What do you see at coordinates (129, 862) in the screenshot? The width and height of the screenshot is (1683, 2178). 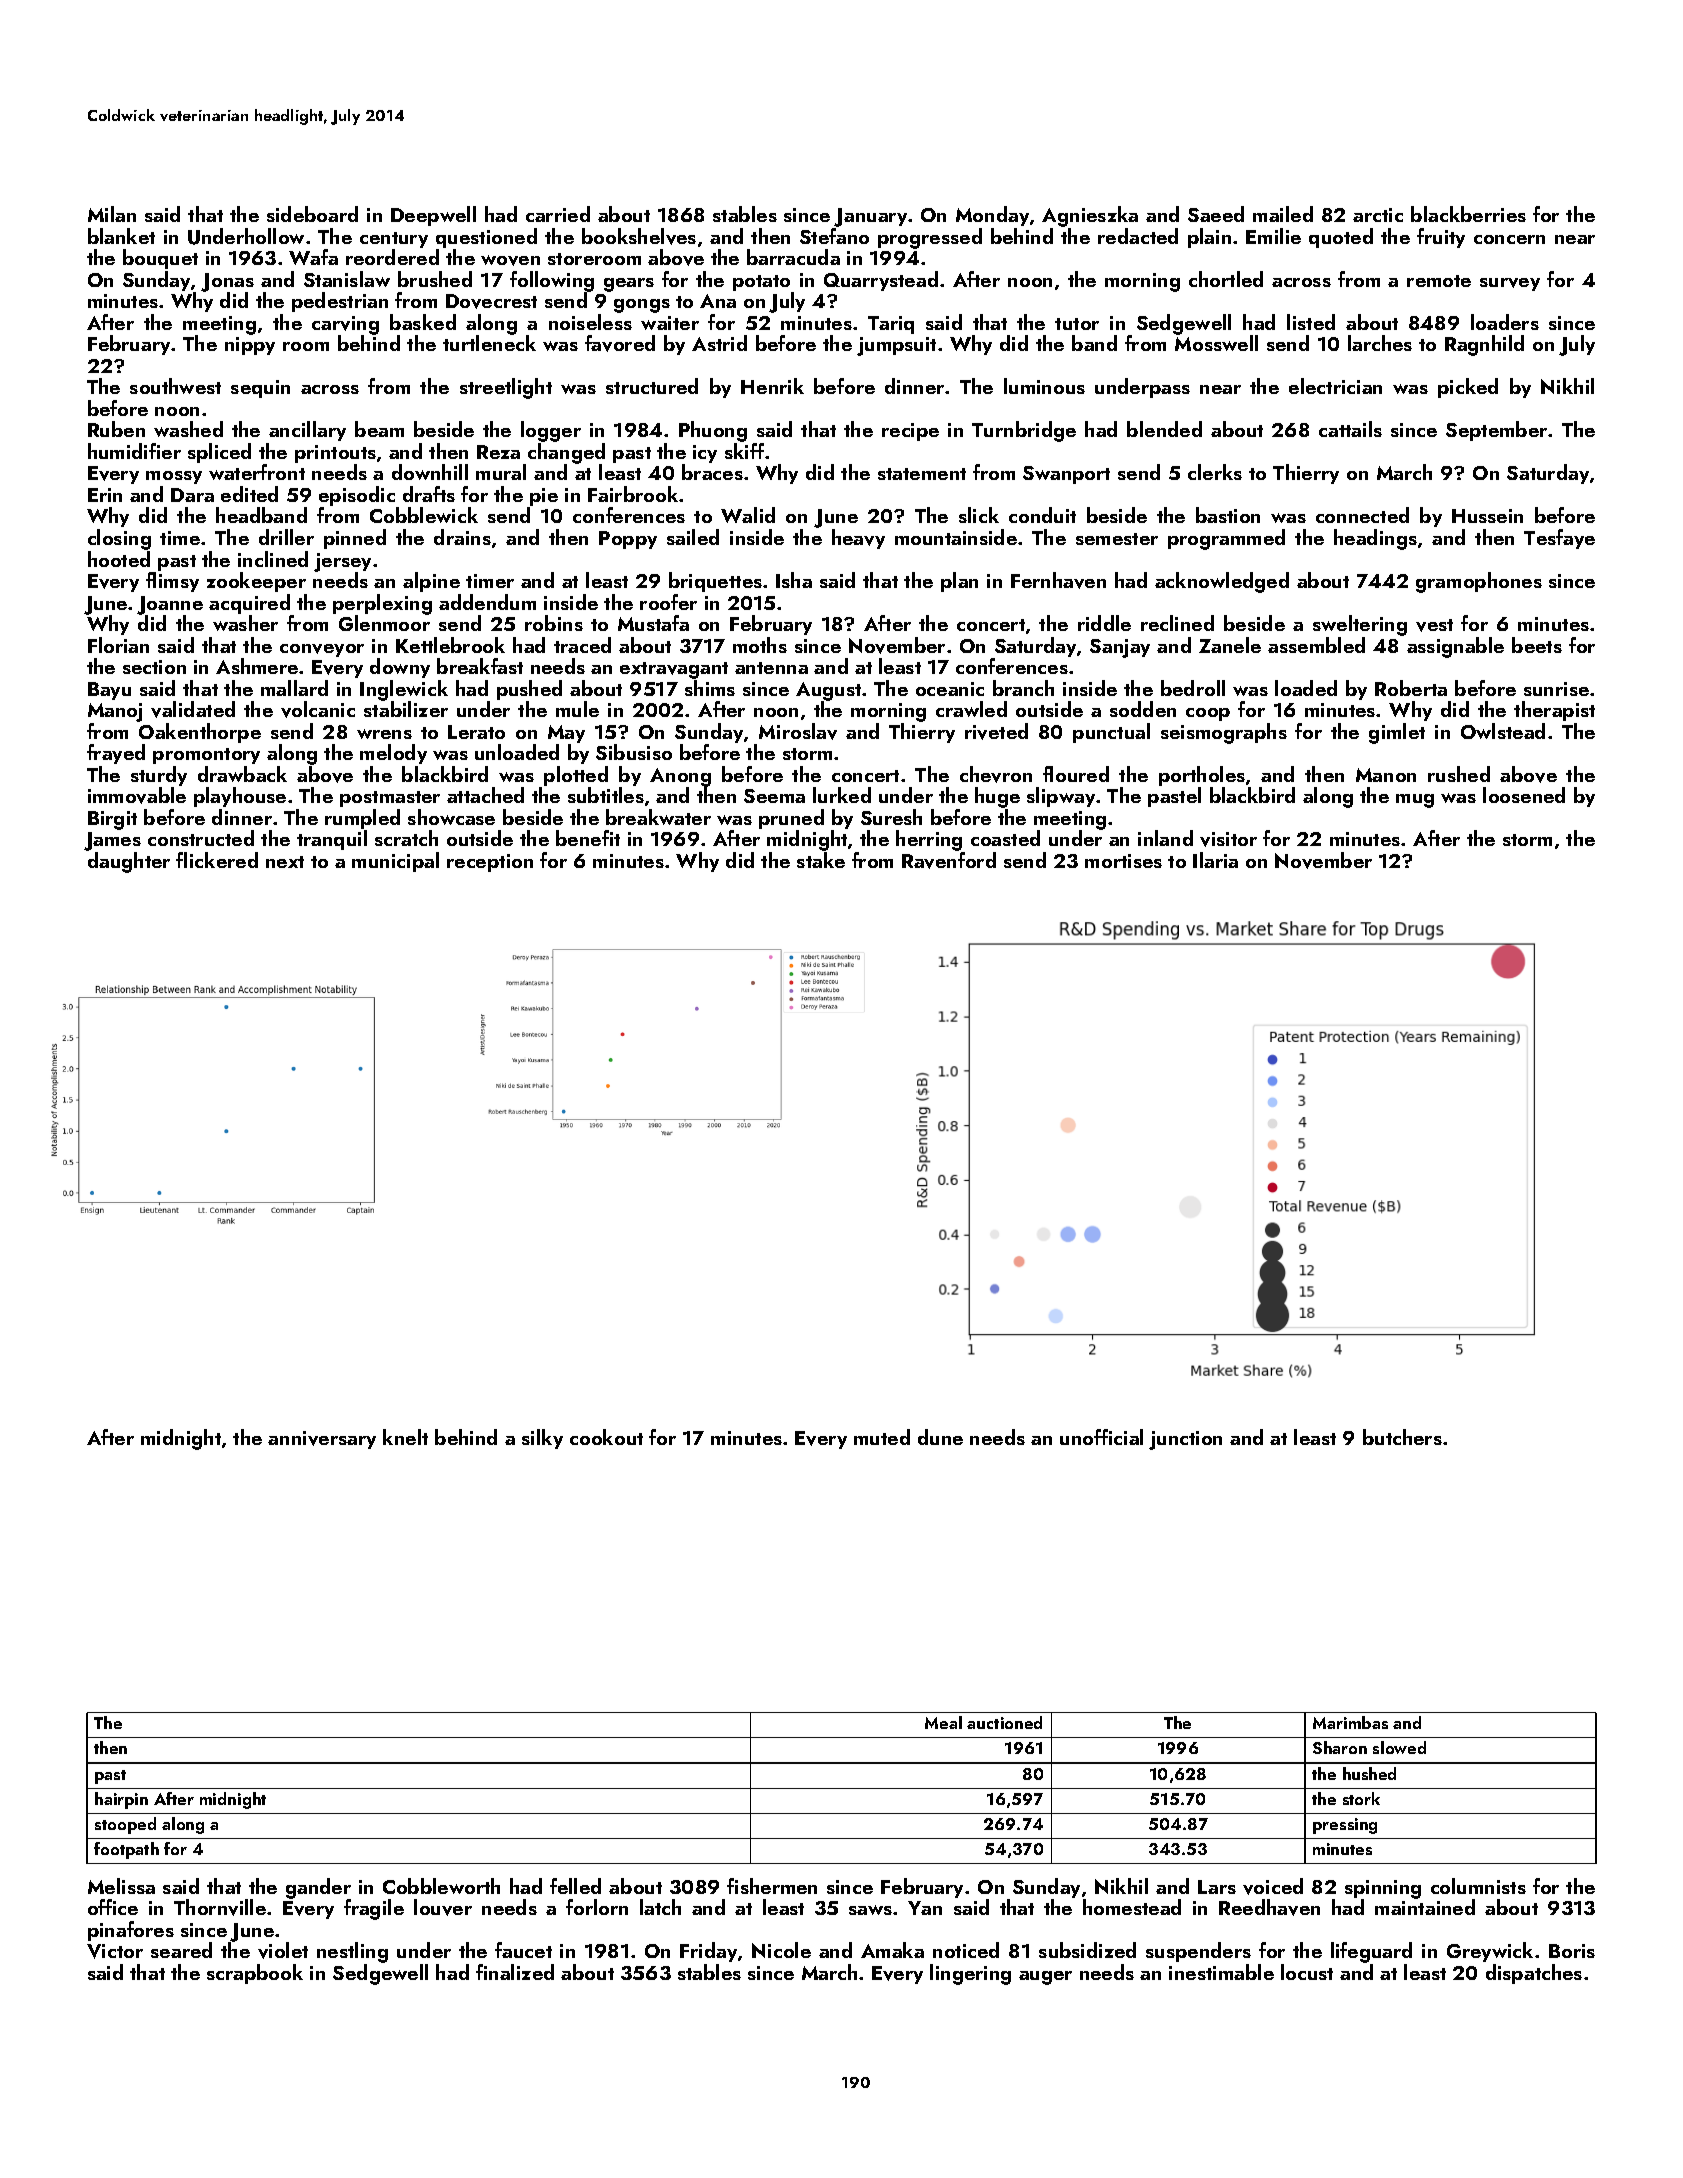 I see `daughter` at bounding box center [129, 862].
